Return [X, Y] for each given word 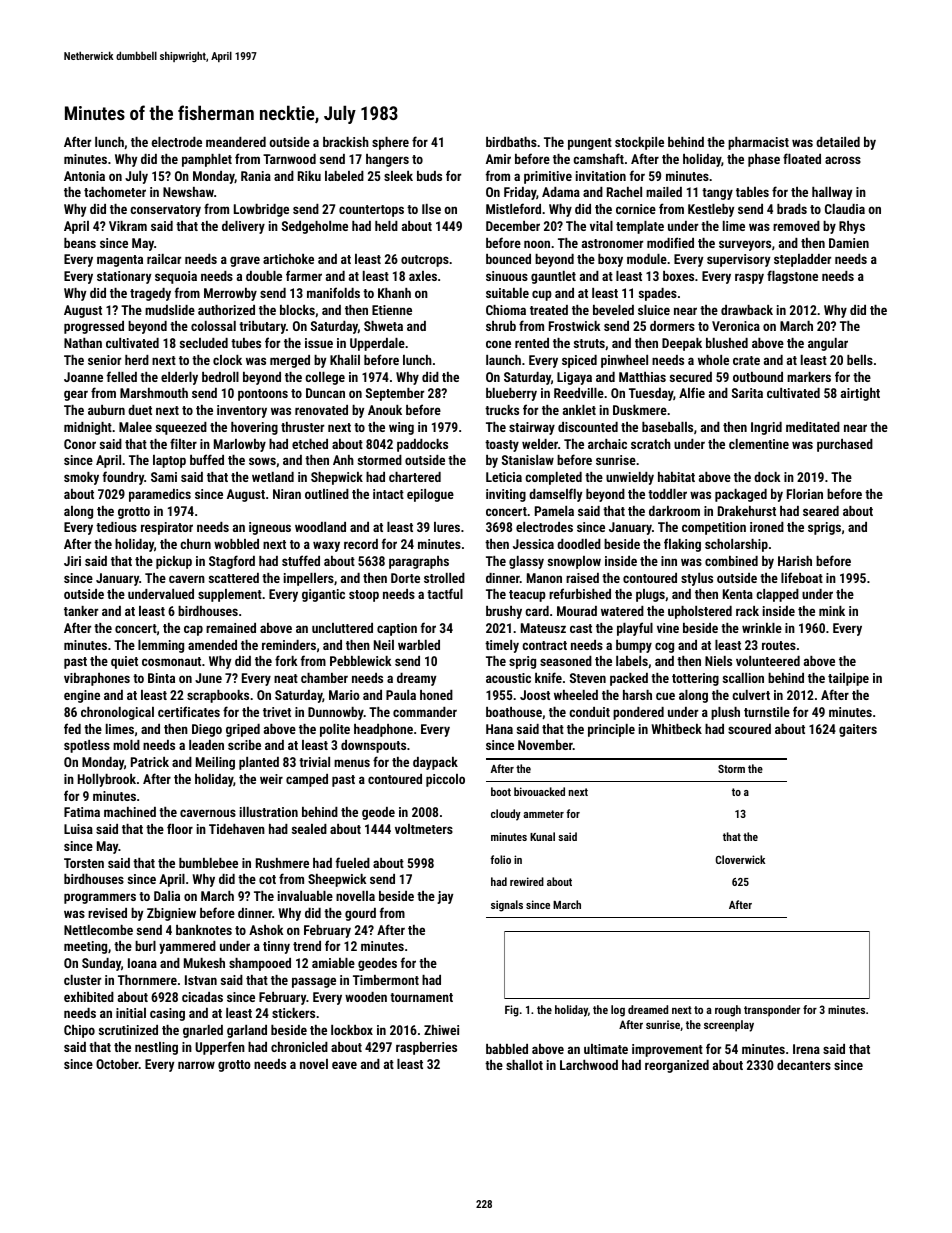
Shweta [383, 326]
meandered [236, 142]
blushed [727, 343]
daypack [435, 763]
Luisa [78, 829]
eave [344, 1065]
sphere [390, 143]
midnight [88, 428]
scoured [749, 729]
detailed [838, 142]
